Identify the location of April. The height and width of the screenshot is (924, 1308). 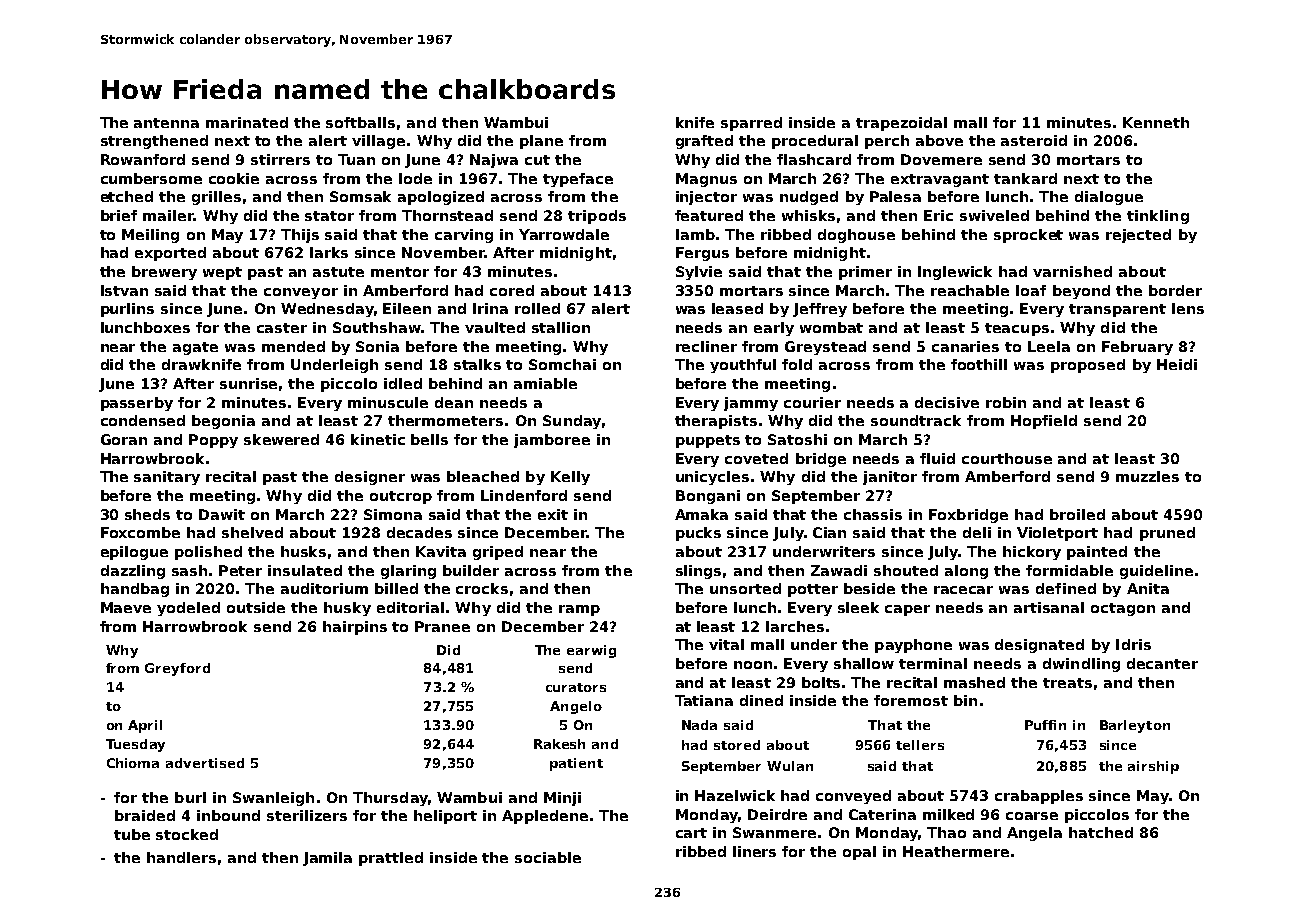
(145, 726).
